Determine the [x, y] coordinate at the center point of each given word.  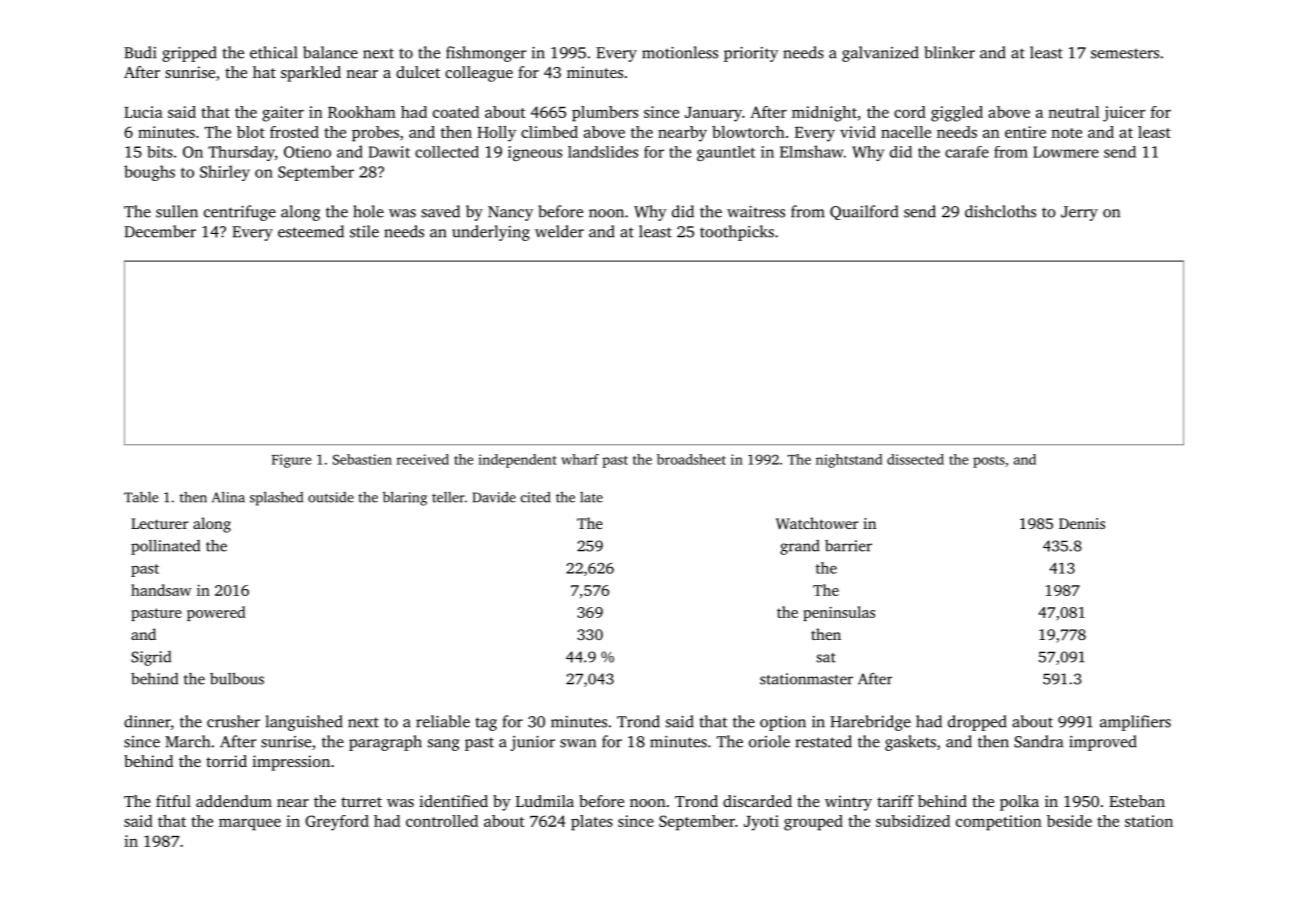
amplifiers [1135, 723]
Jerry [1079, 213]
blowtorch [748, 132]
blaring [405, 498]
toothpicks [737, 233]
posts [989, 462]
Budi [140, 52]
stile [364, 231]
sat [826, 658]
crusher [233, 721]
